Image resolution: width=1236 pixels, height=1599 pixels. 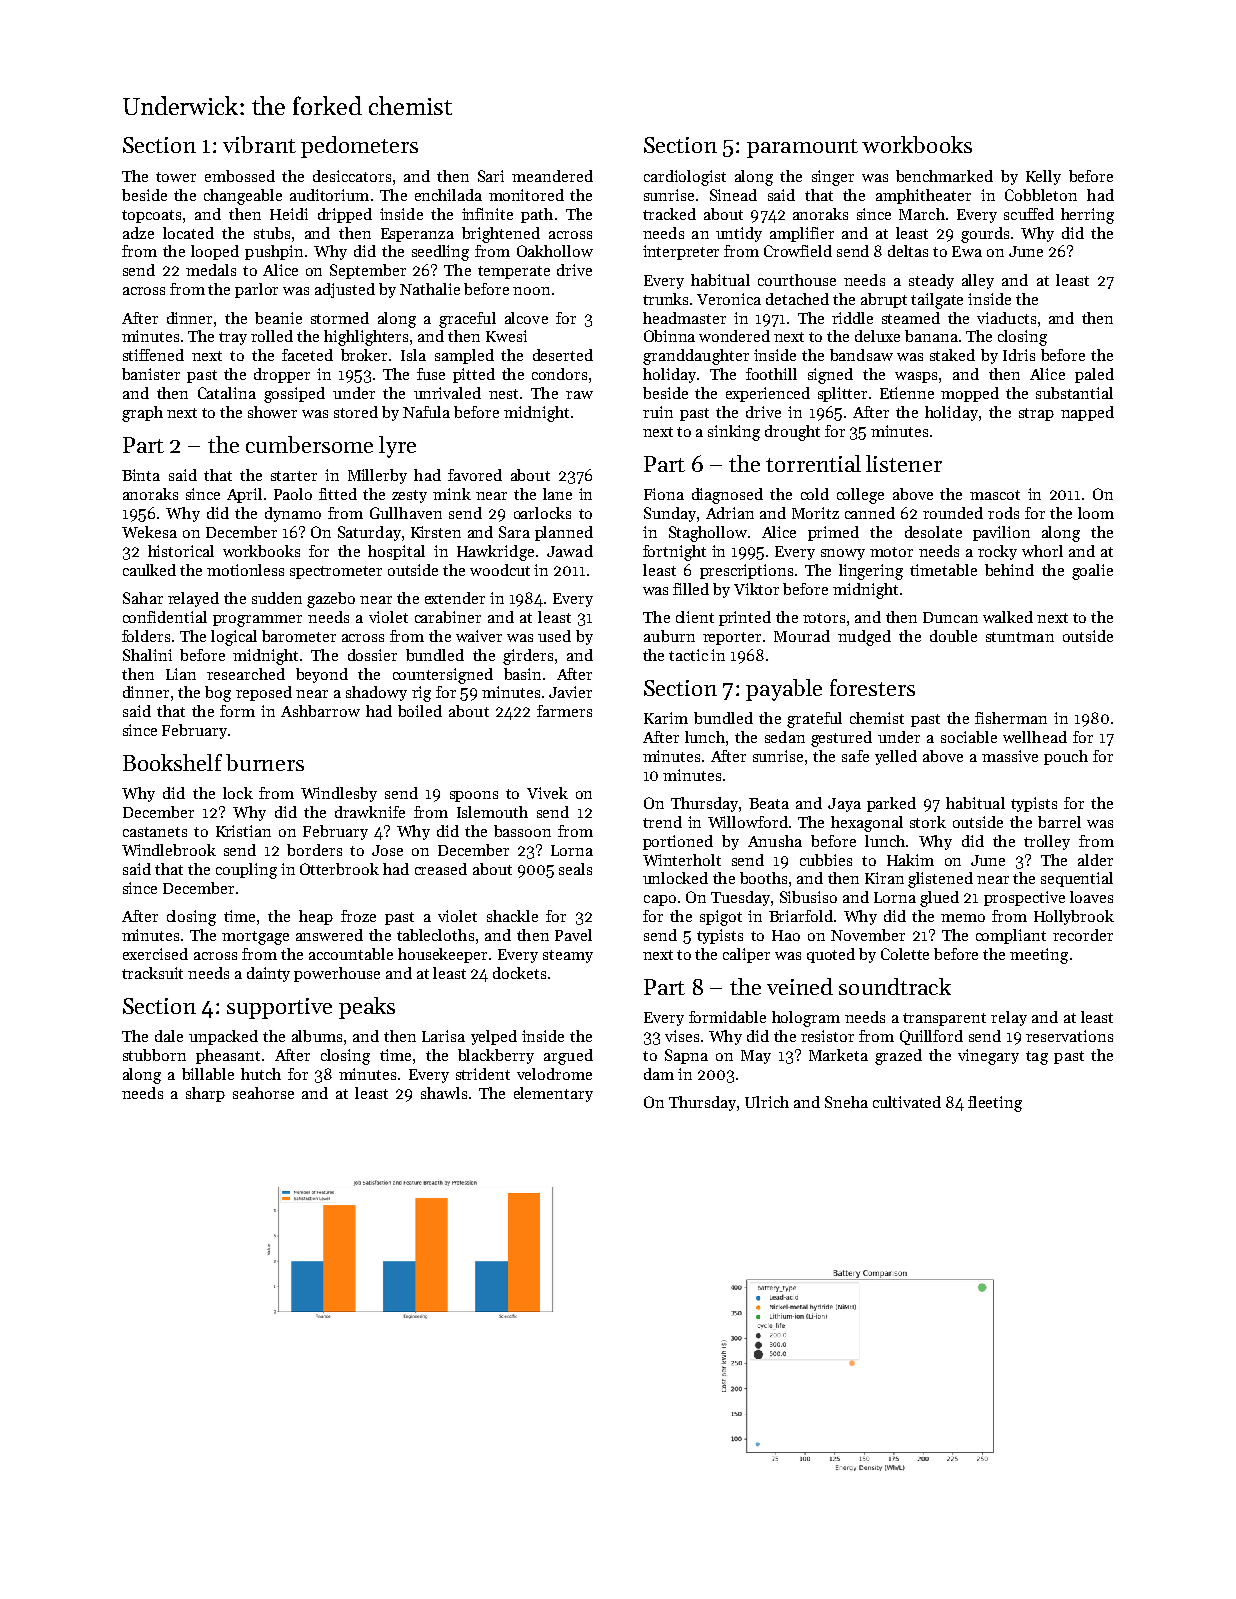 What do you see at coordinates (1043, 177) in the screenshot?
I see `Kelly` at bounding box center [1043, 177].
